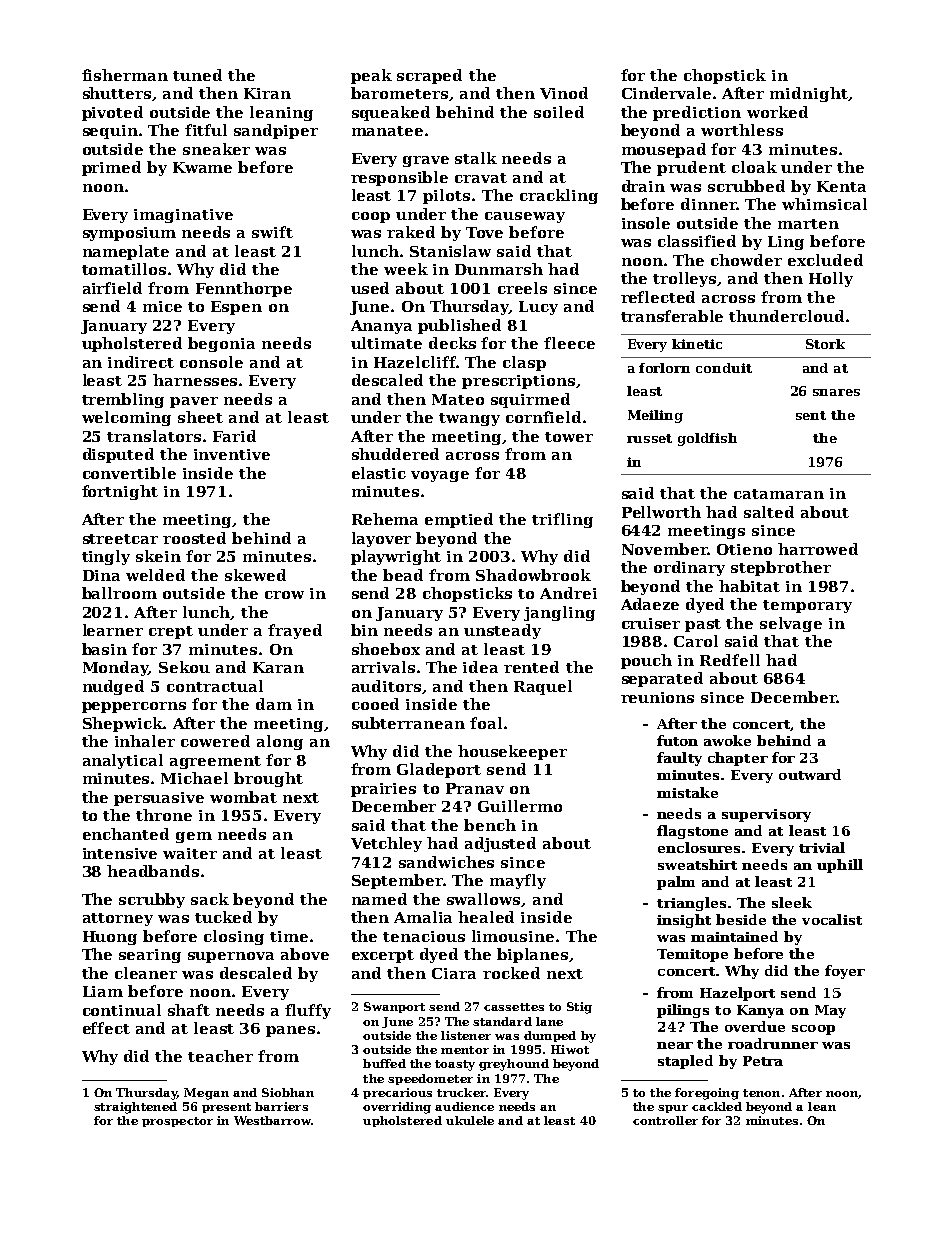 The height and width of the screenshot is (1233, 952). Describe the element at coordinates (429, 76) in the screenshot. I see `scraped` at that location.
